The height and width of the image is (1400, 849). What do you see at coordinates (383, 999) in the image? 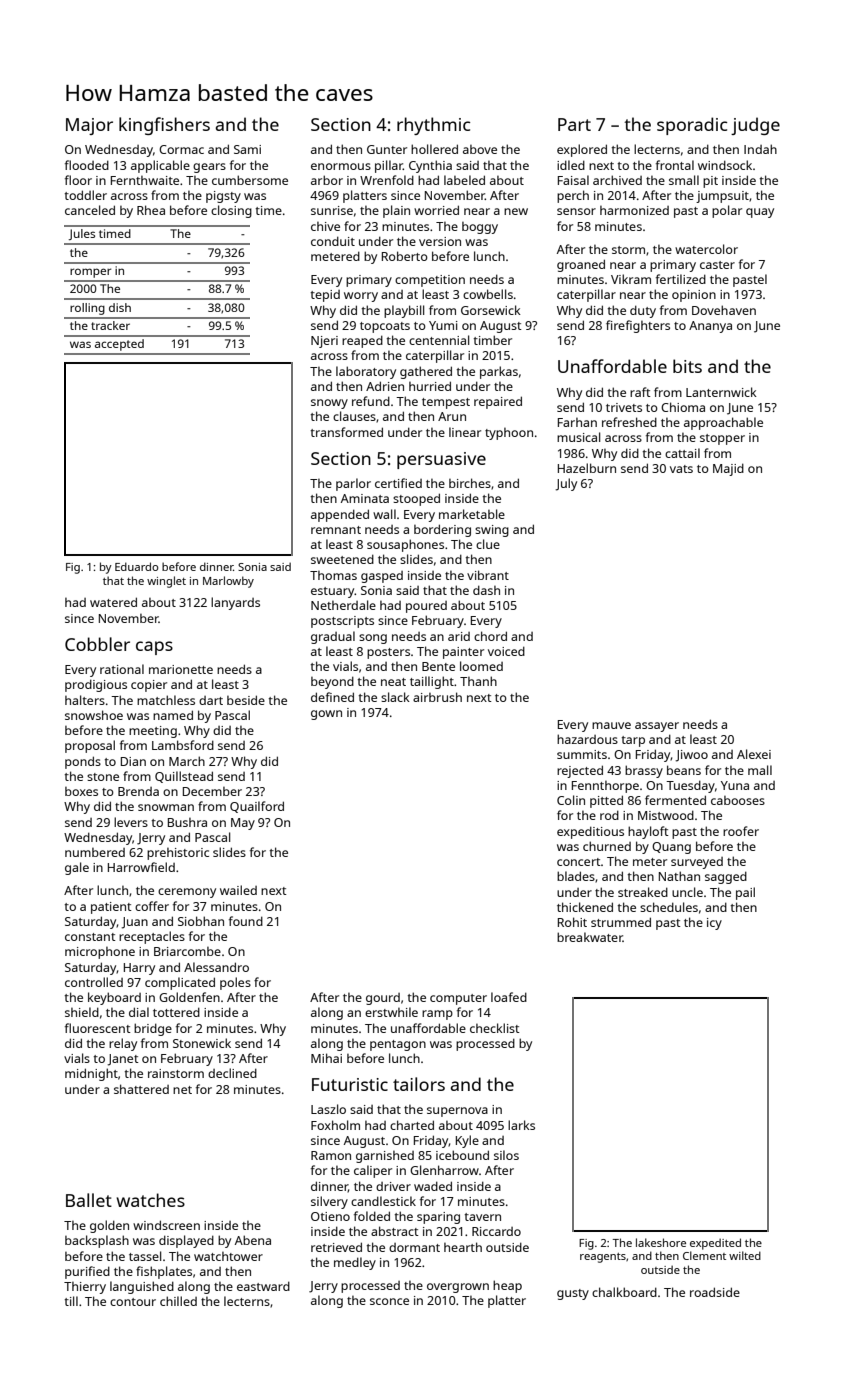
I see `gourd` at bounding box center [383, 999].
